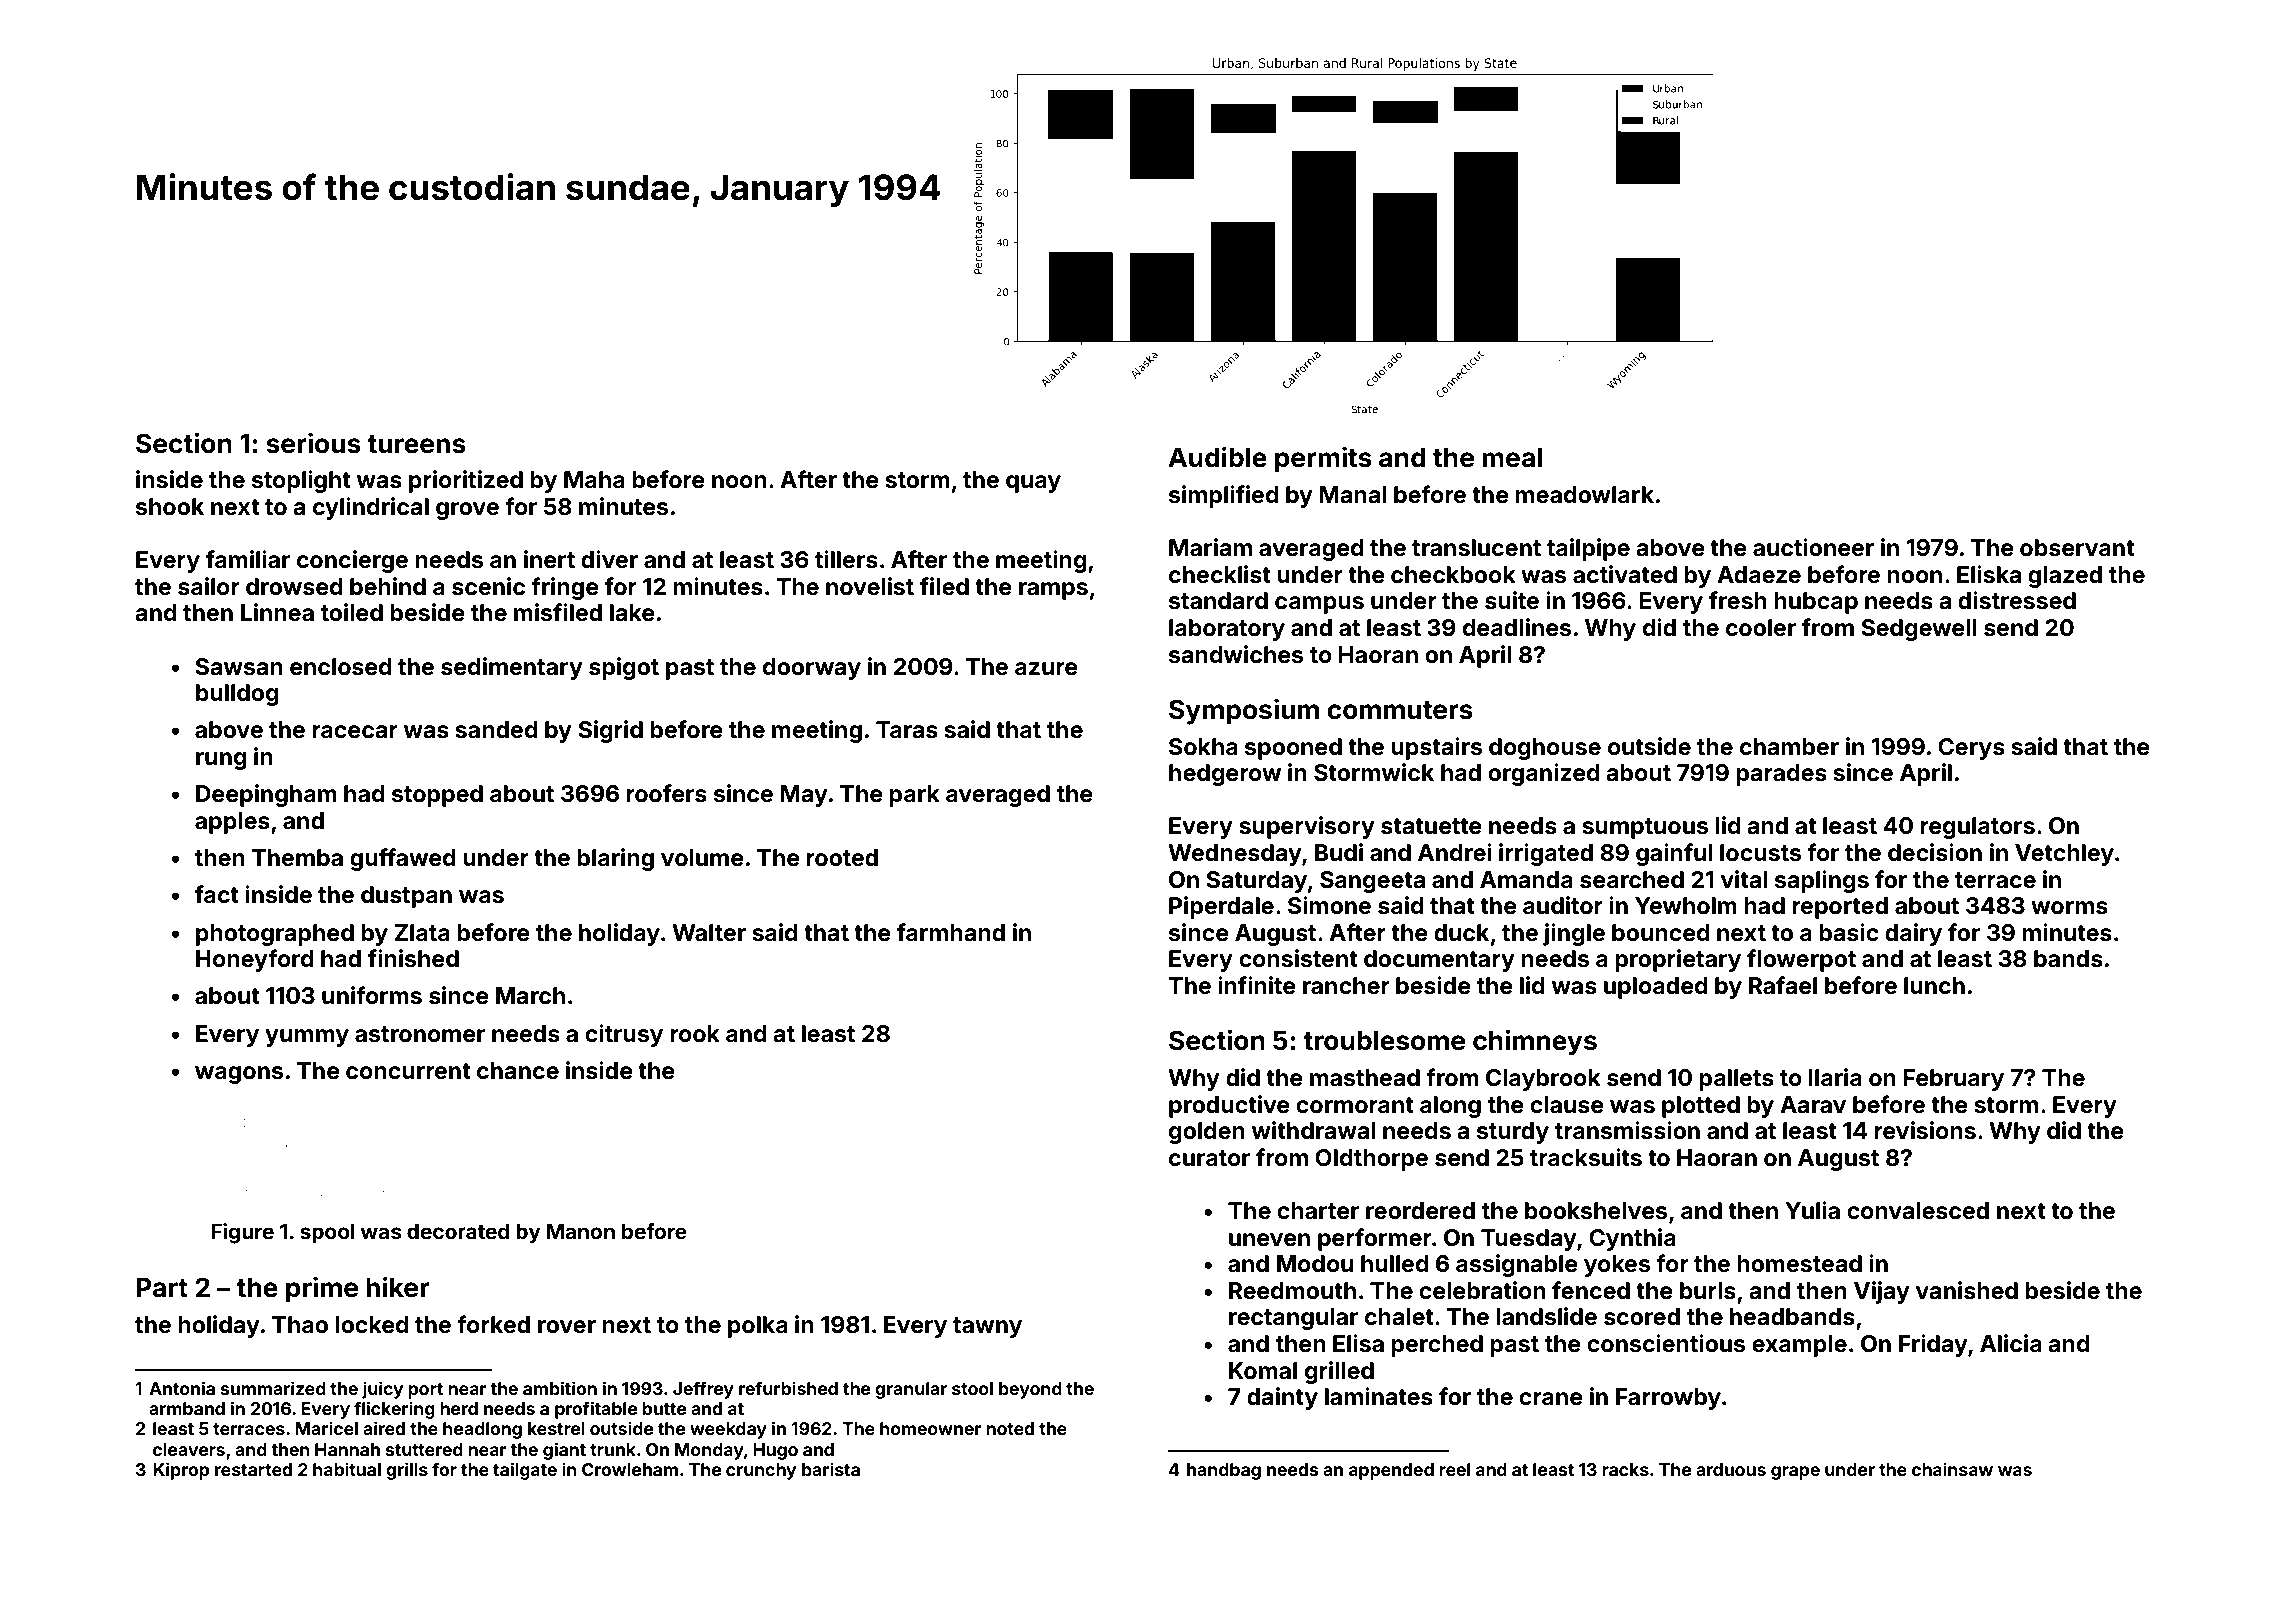 The width and height of the image is (2292, 1620). What do you see at coordinates (417, 444) in the image?
I see `tureens` at bounding box center [417, 444].
